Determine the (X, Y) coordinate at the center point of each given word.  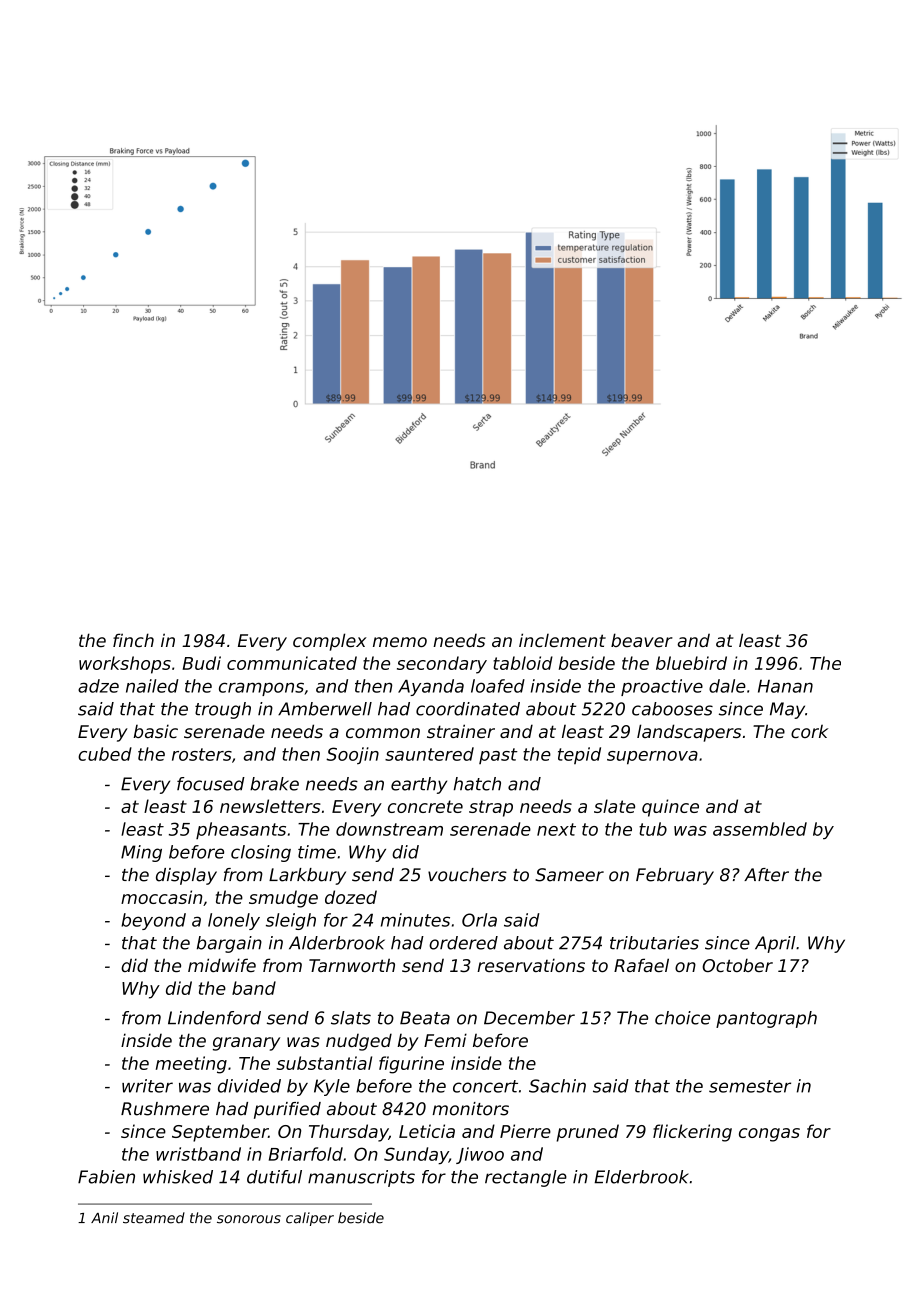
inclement (562, 640)
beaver (642, 640)
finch (133, 640)
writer (147, 1086)
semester (750, 1086)
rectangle (526, 1178)
